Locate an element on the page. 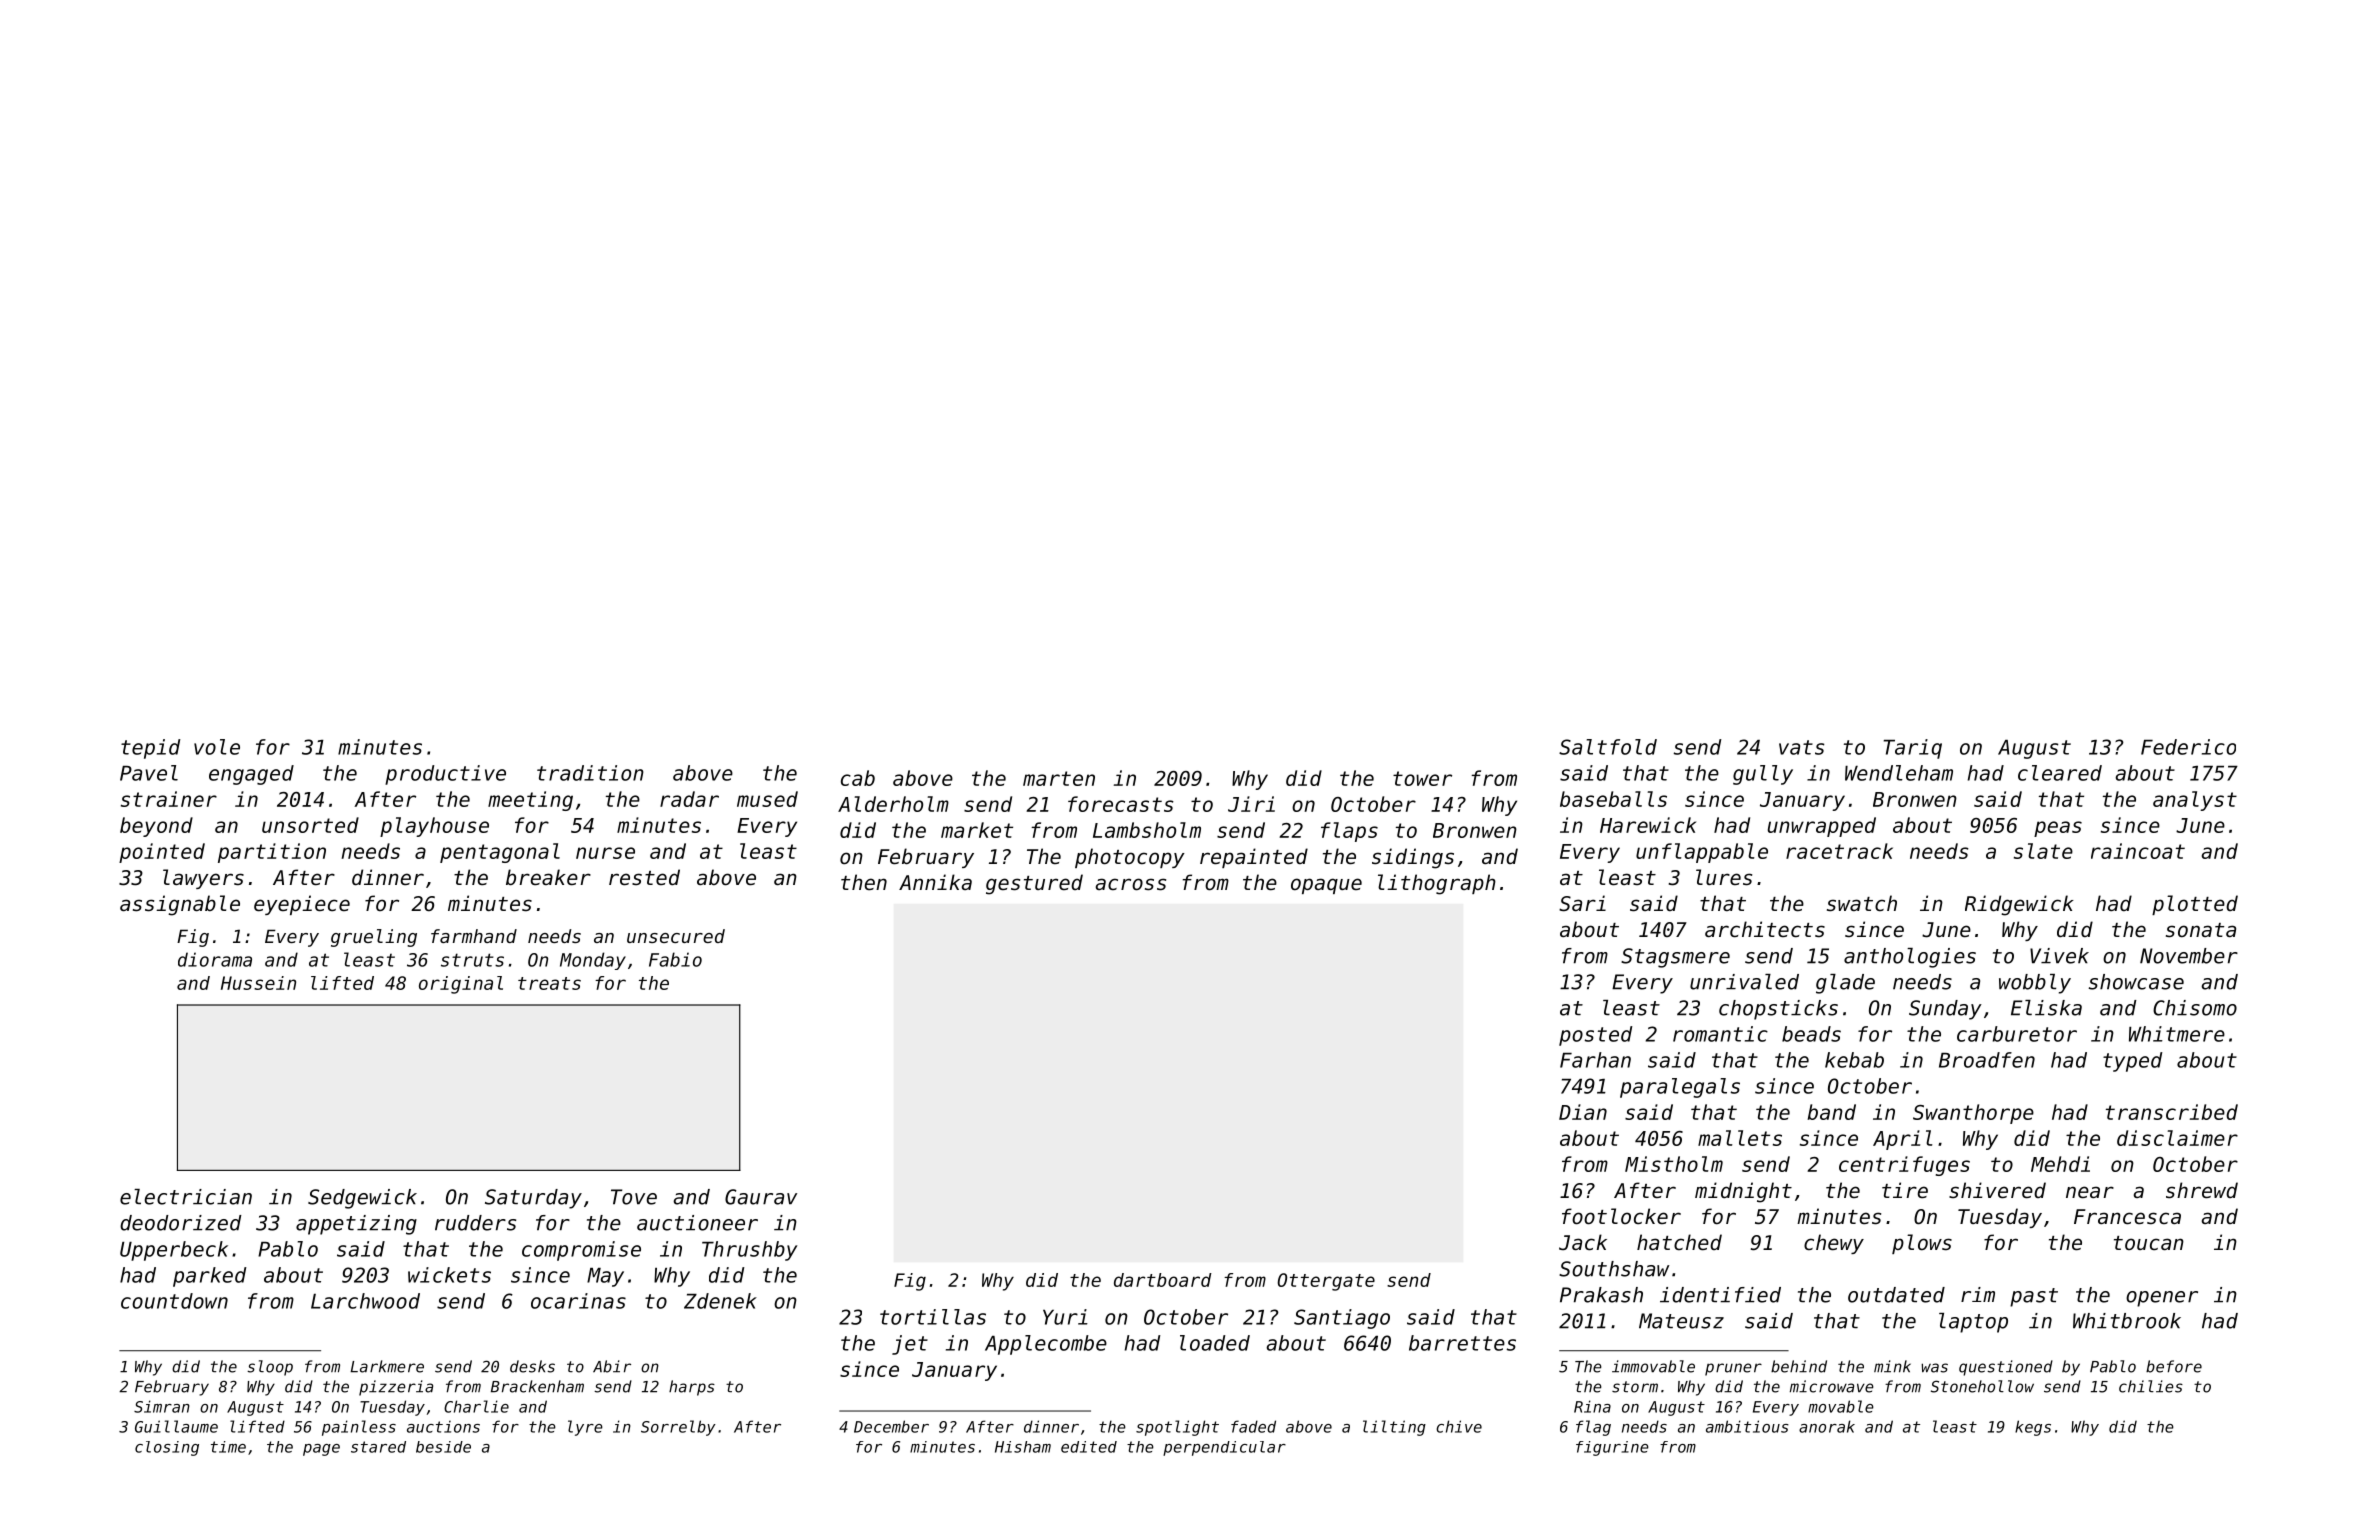 This image has width=2357, height=1525. vole is located at coordinates (217, 747).
